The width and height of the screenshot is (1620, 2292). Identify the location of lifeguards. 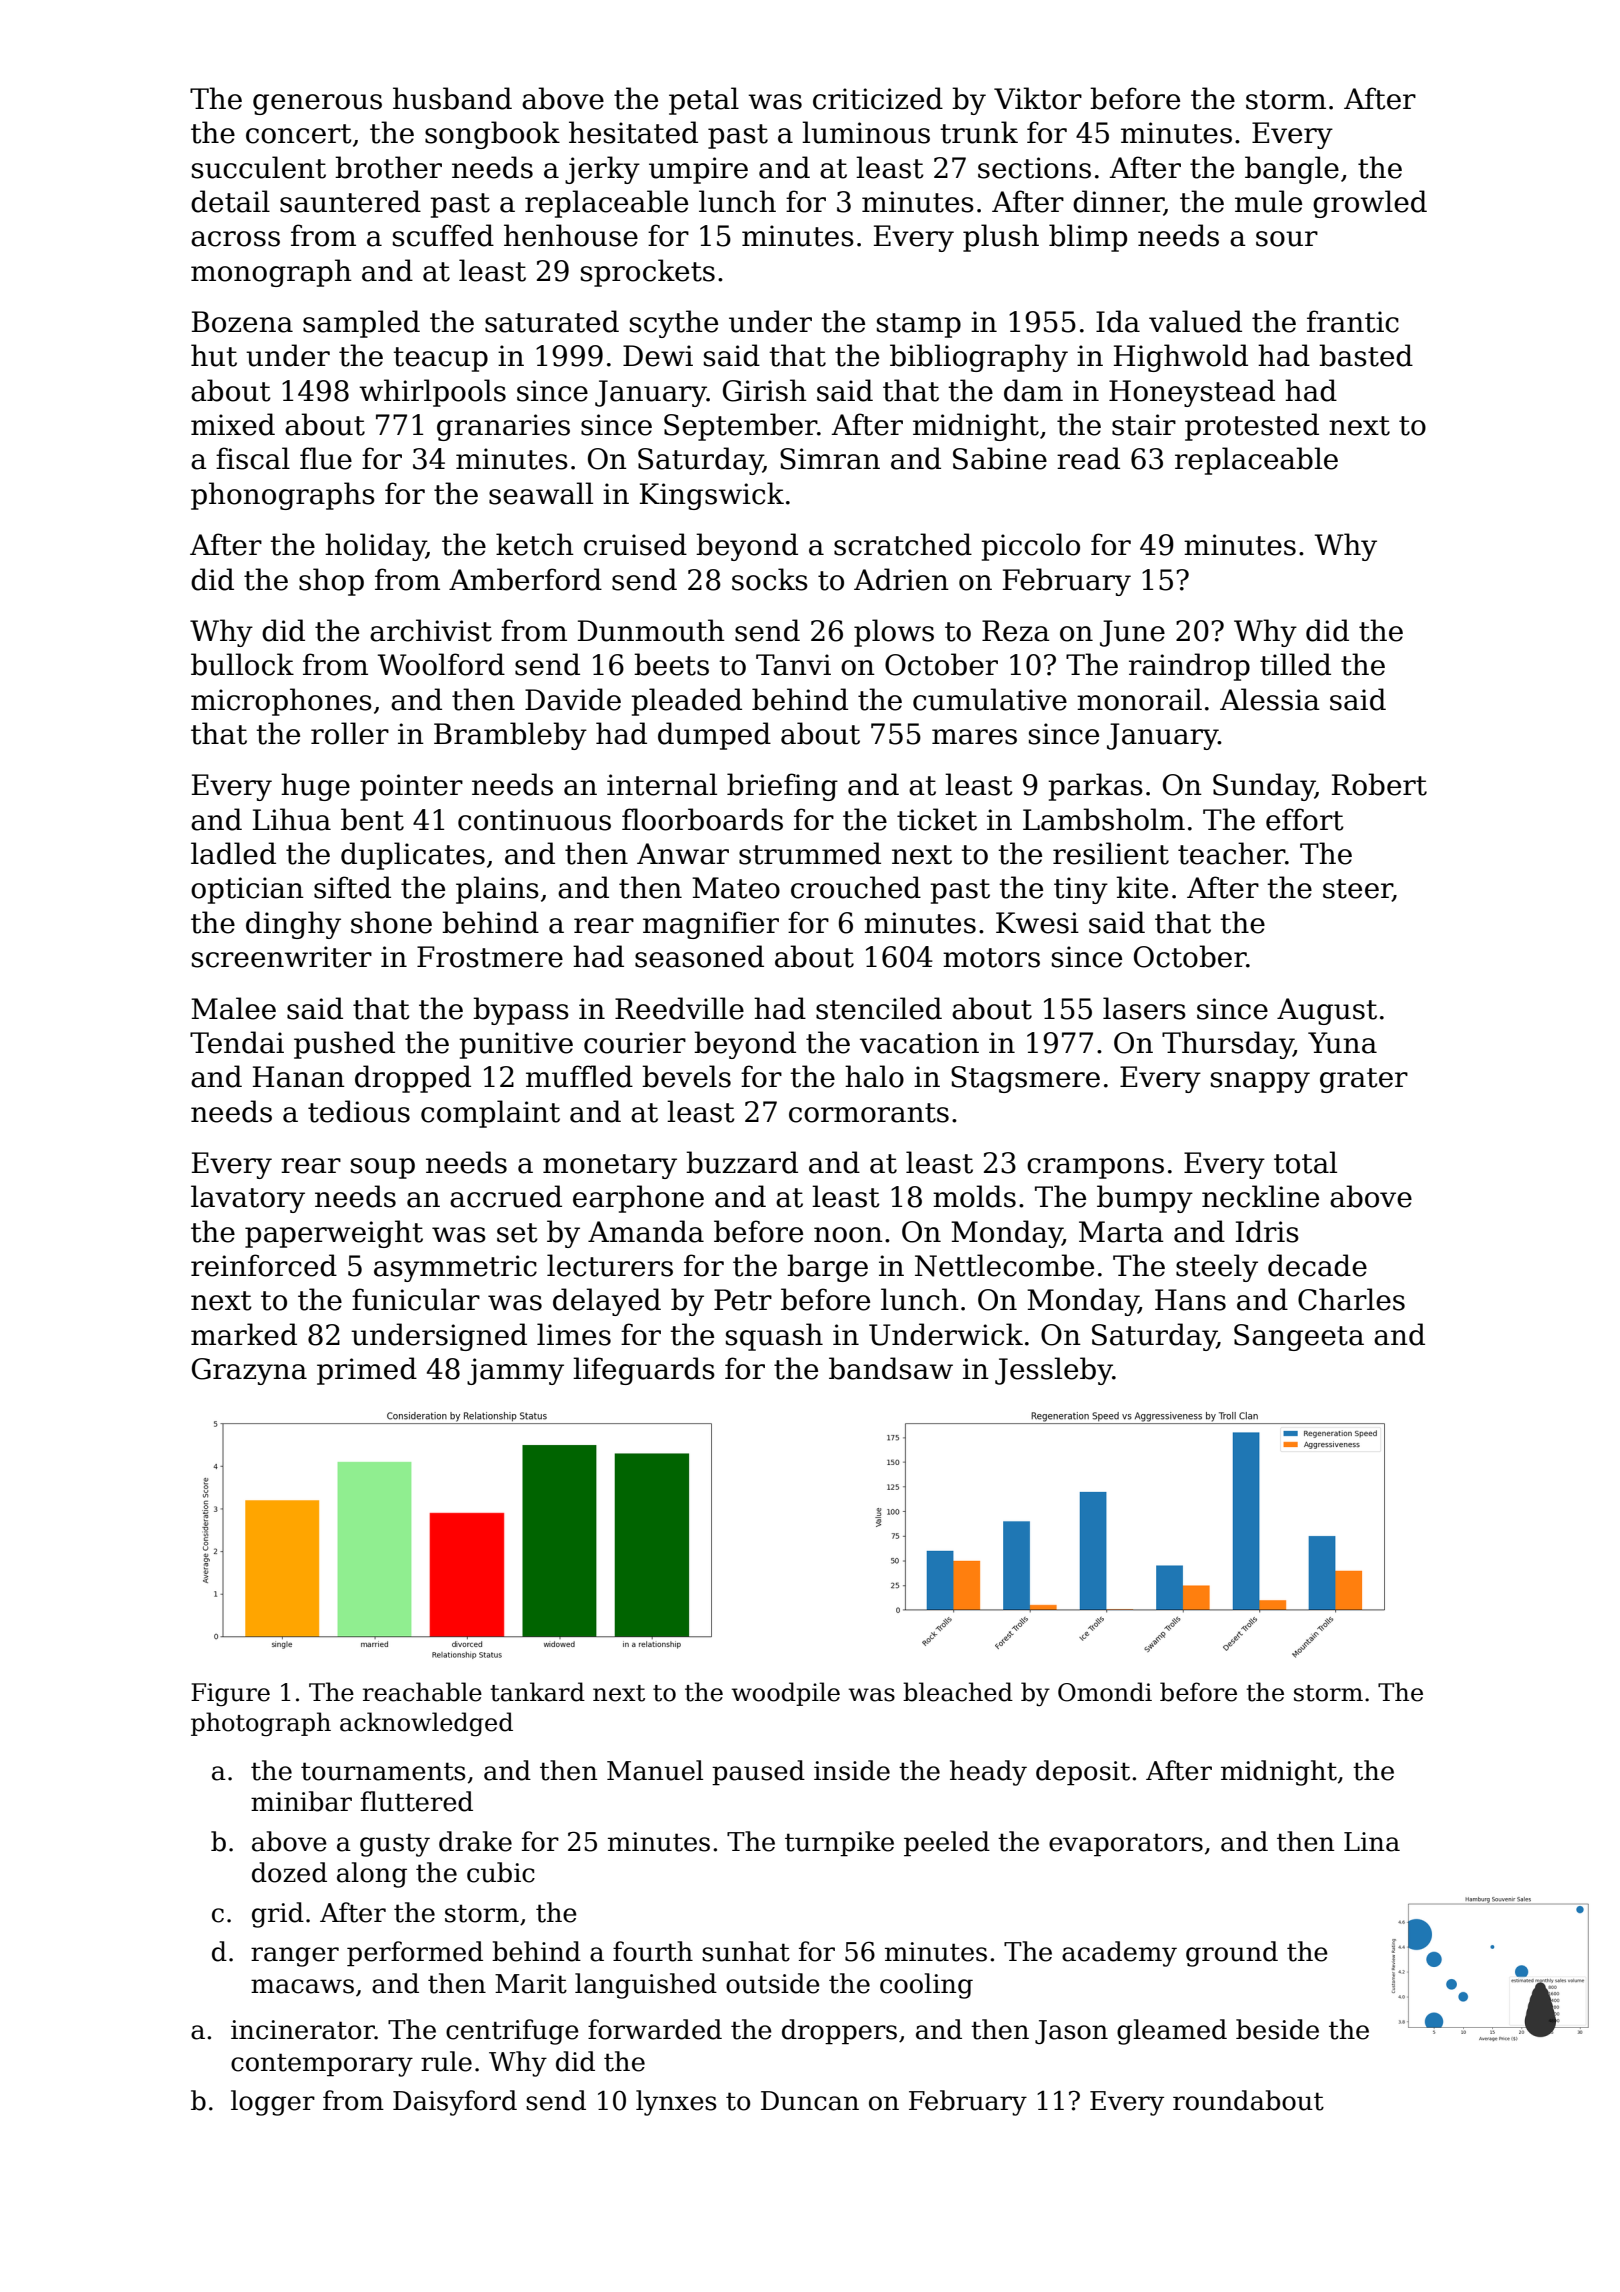
(644, 1371).
